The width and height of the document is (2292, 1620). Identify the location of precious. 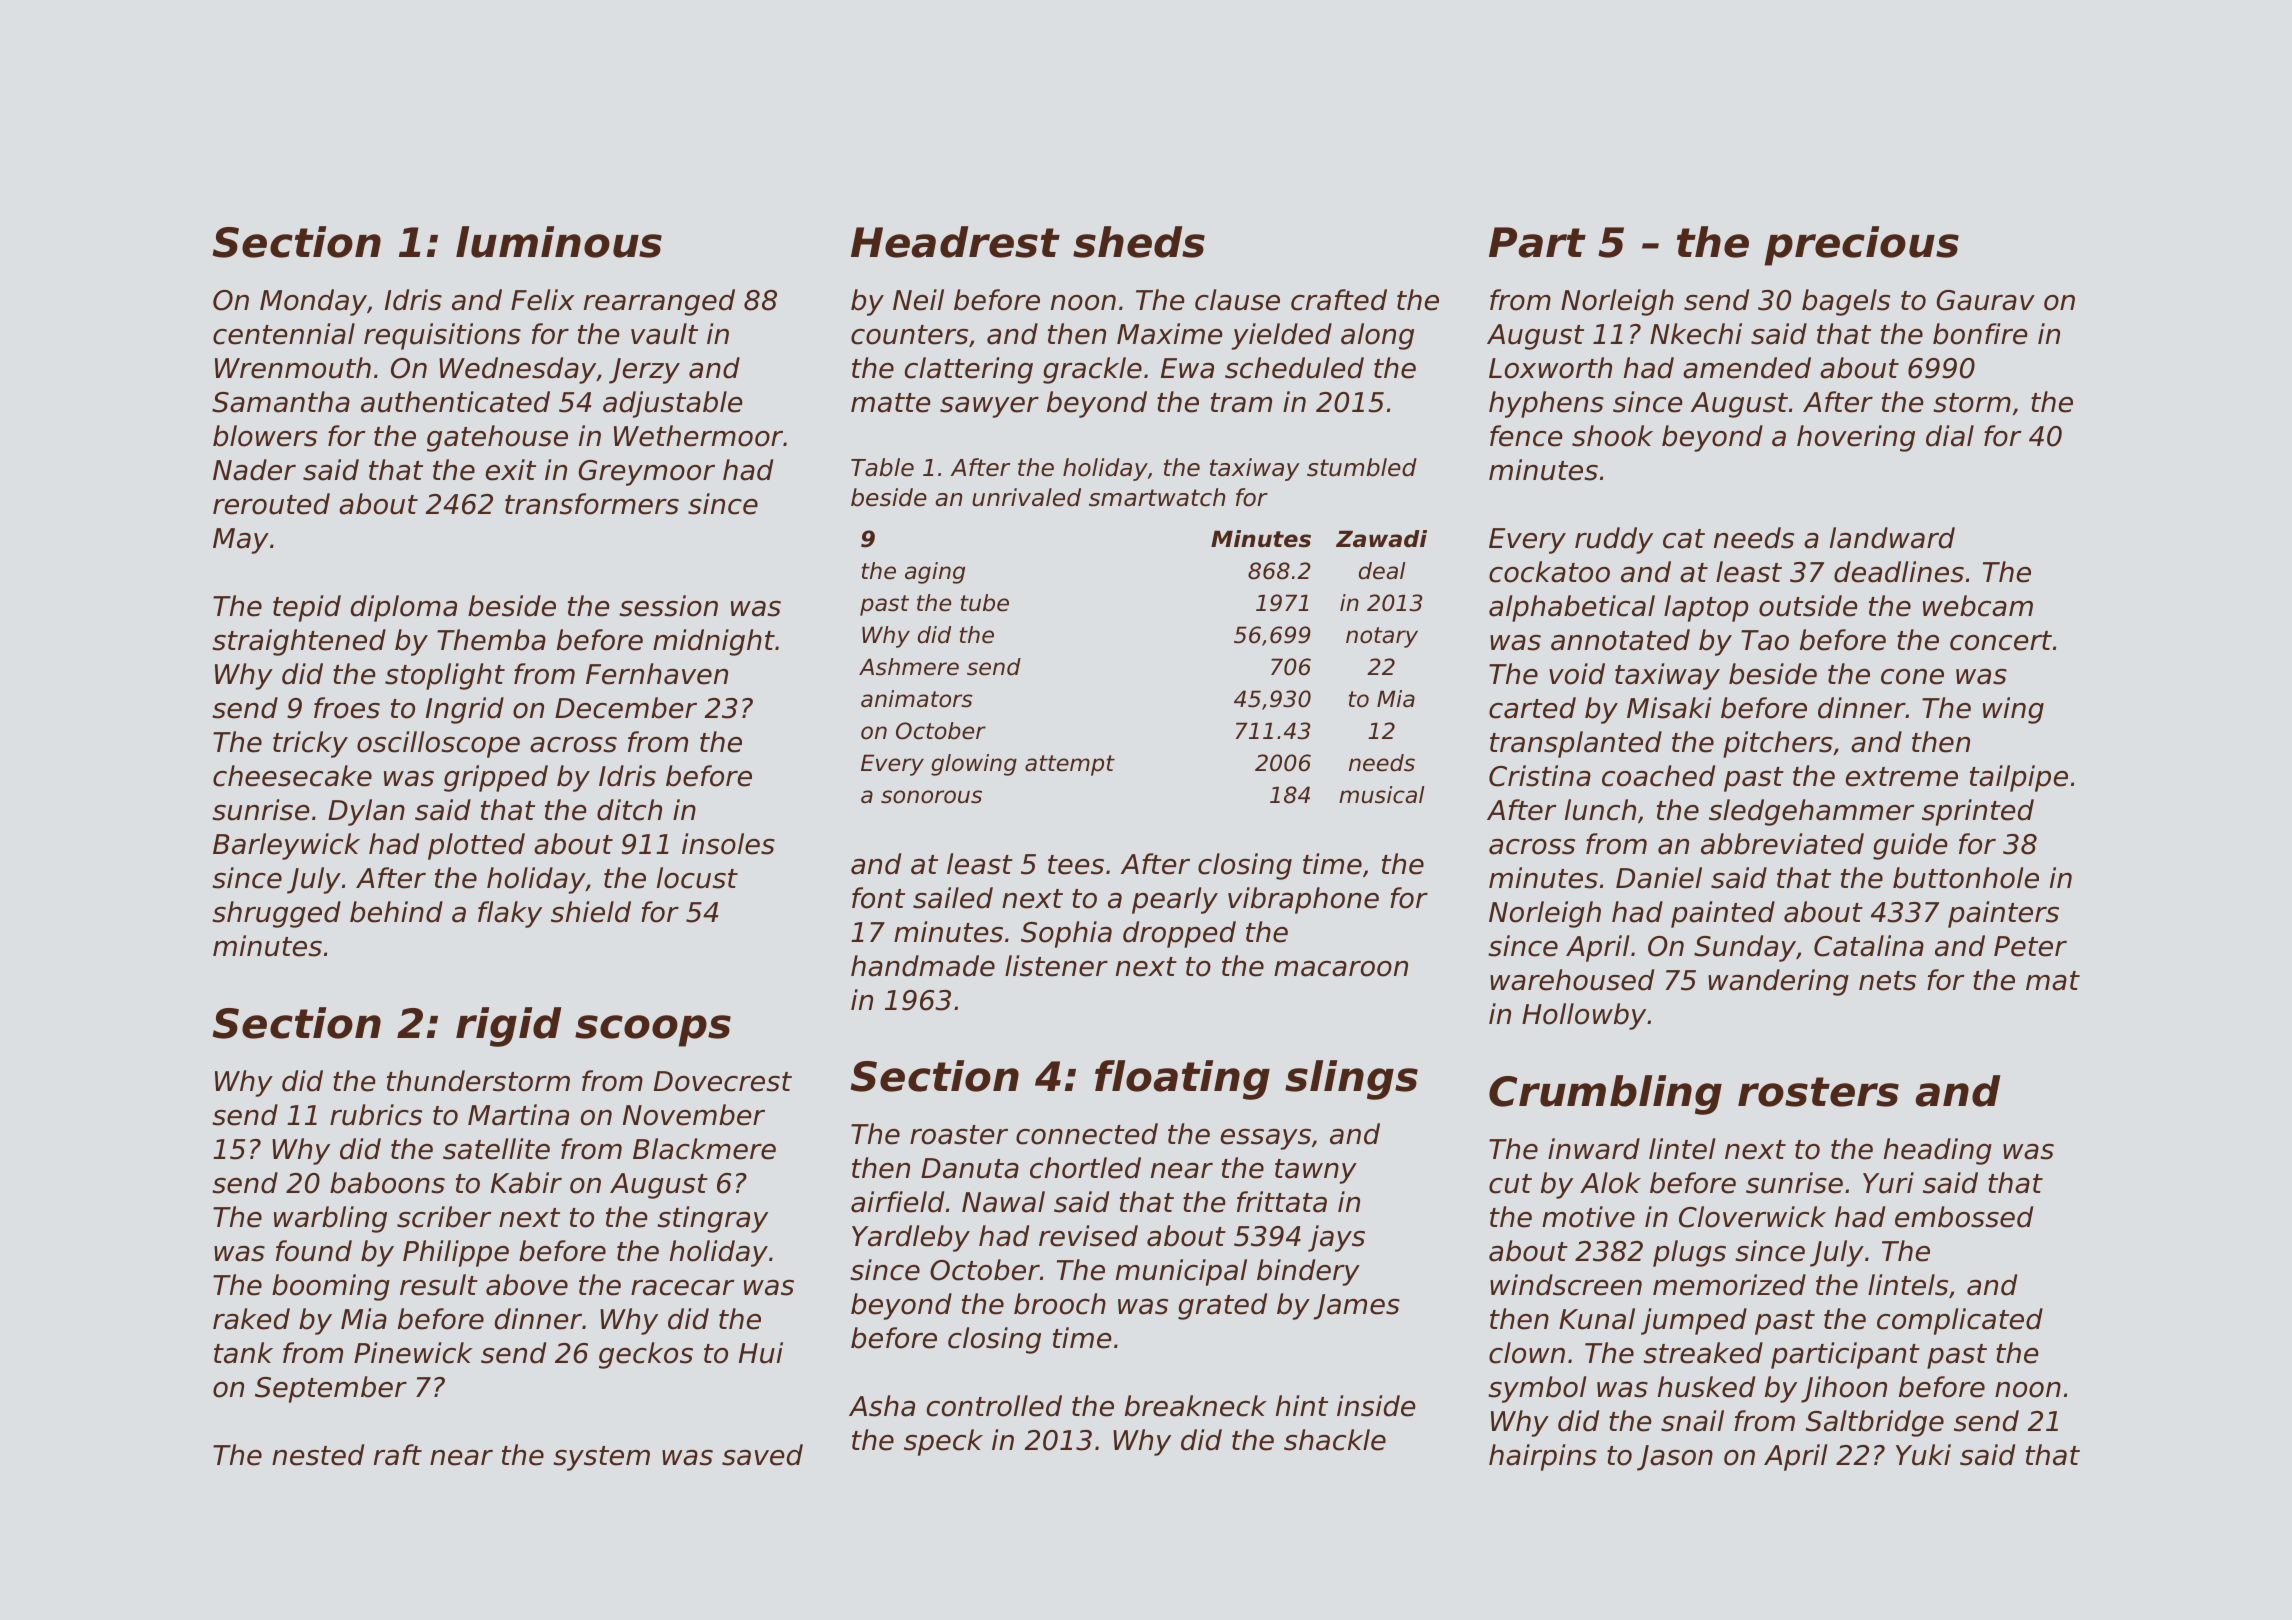
(1862, 246).
